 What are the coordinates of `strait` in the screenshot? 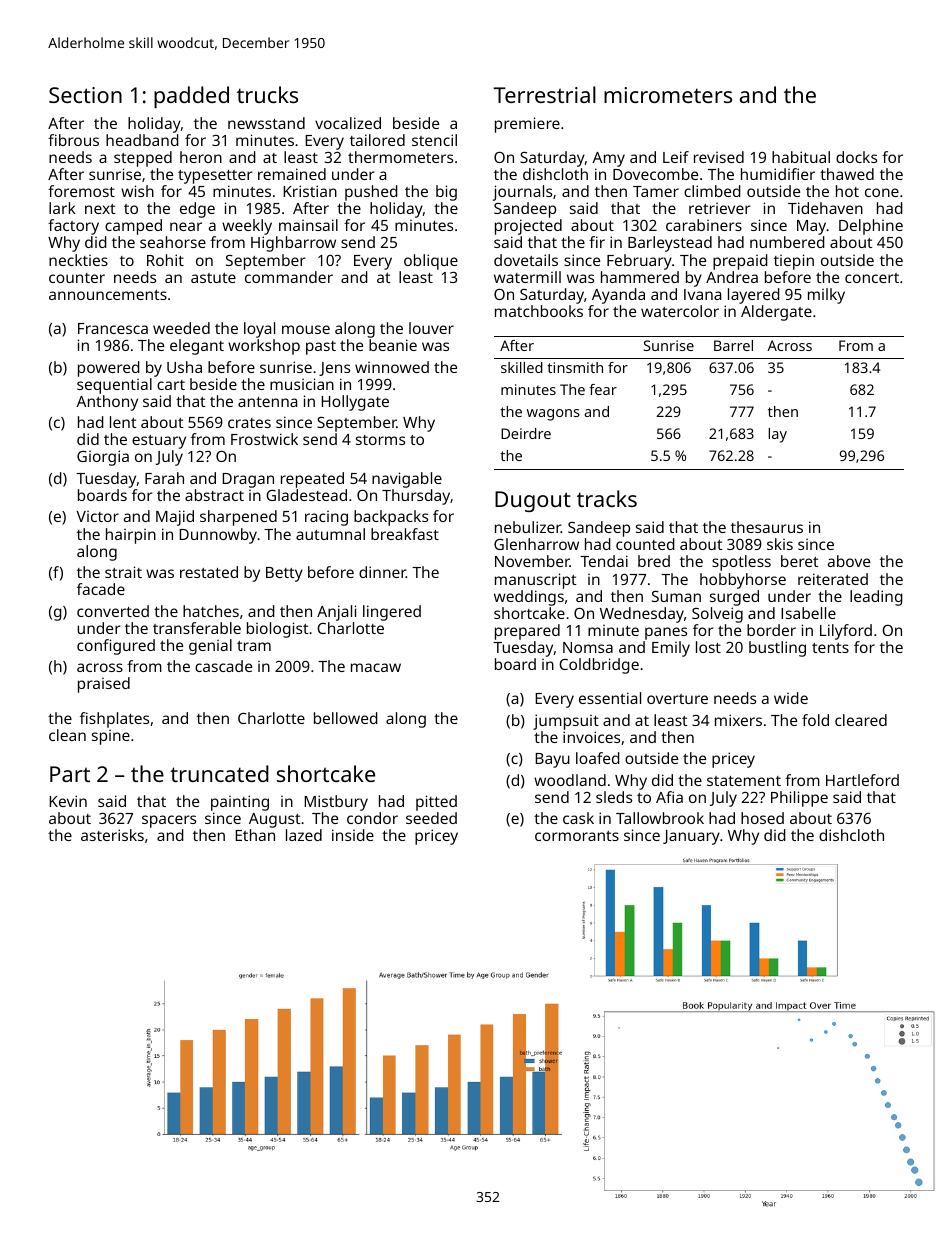 It's located at (123, 572).
